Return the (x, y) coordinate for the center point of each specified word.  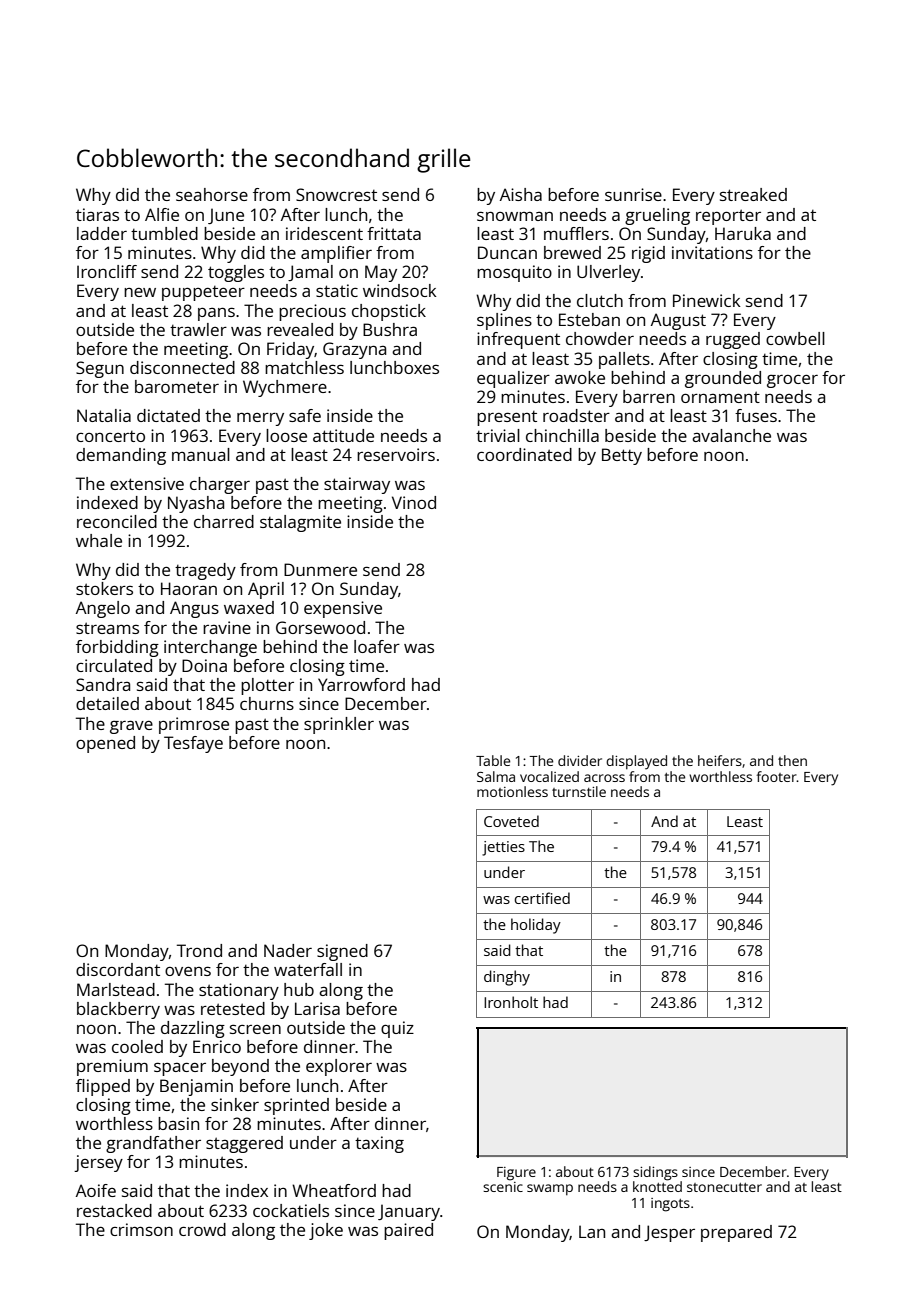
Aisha (521, 194)
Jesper (669, 1233)
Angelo (103, 609)
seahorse (212, 194)
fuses (756, 415)
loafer (377, 646)
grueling (657, 216)
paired (408, 1231)
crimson (141, 1229)
